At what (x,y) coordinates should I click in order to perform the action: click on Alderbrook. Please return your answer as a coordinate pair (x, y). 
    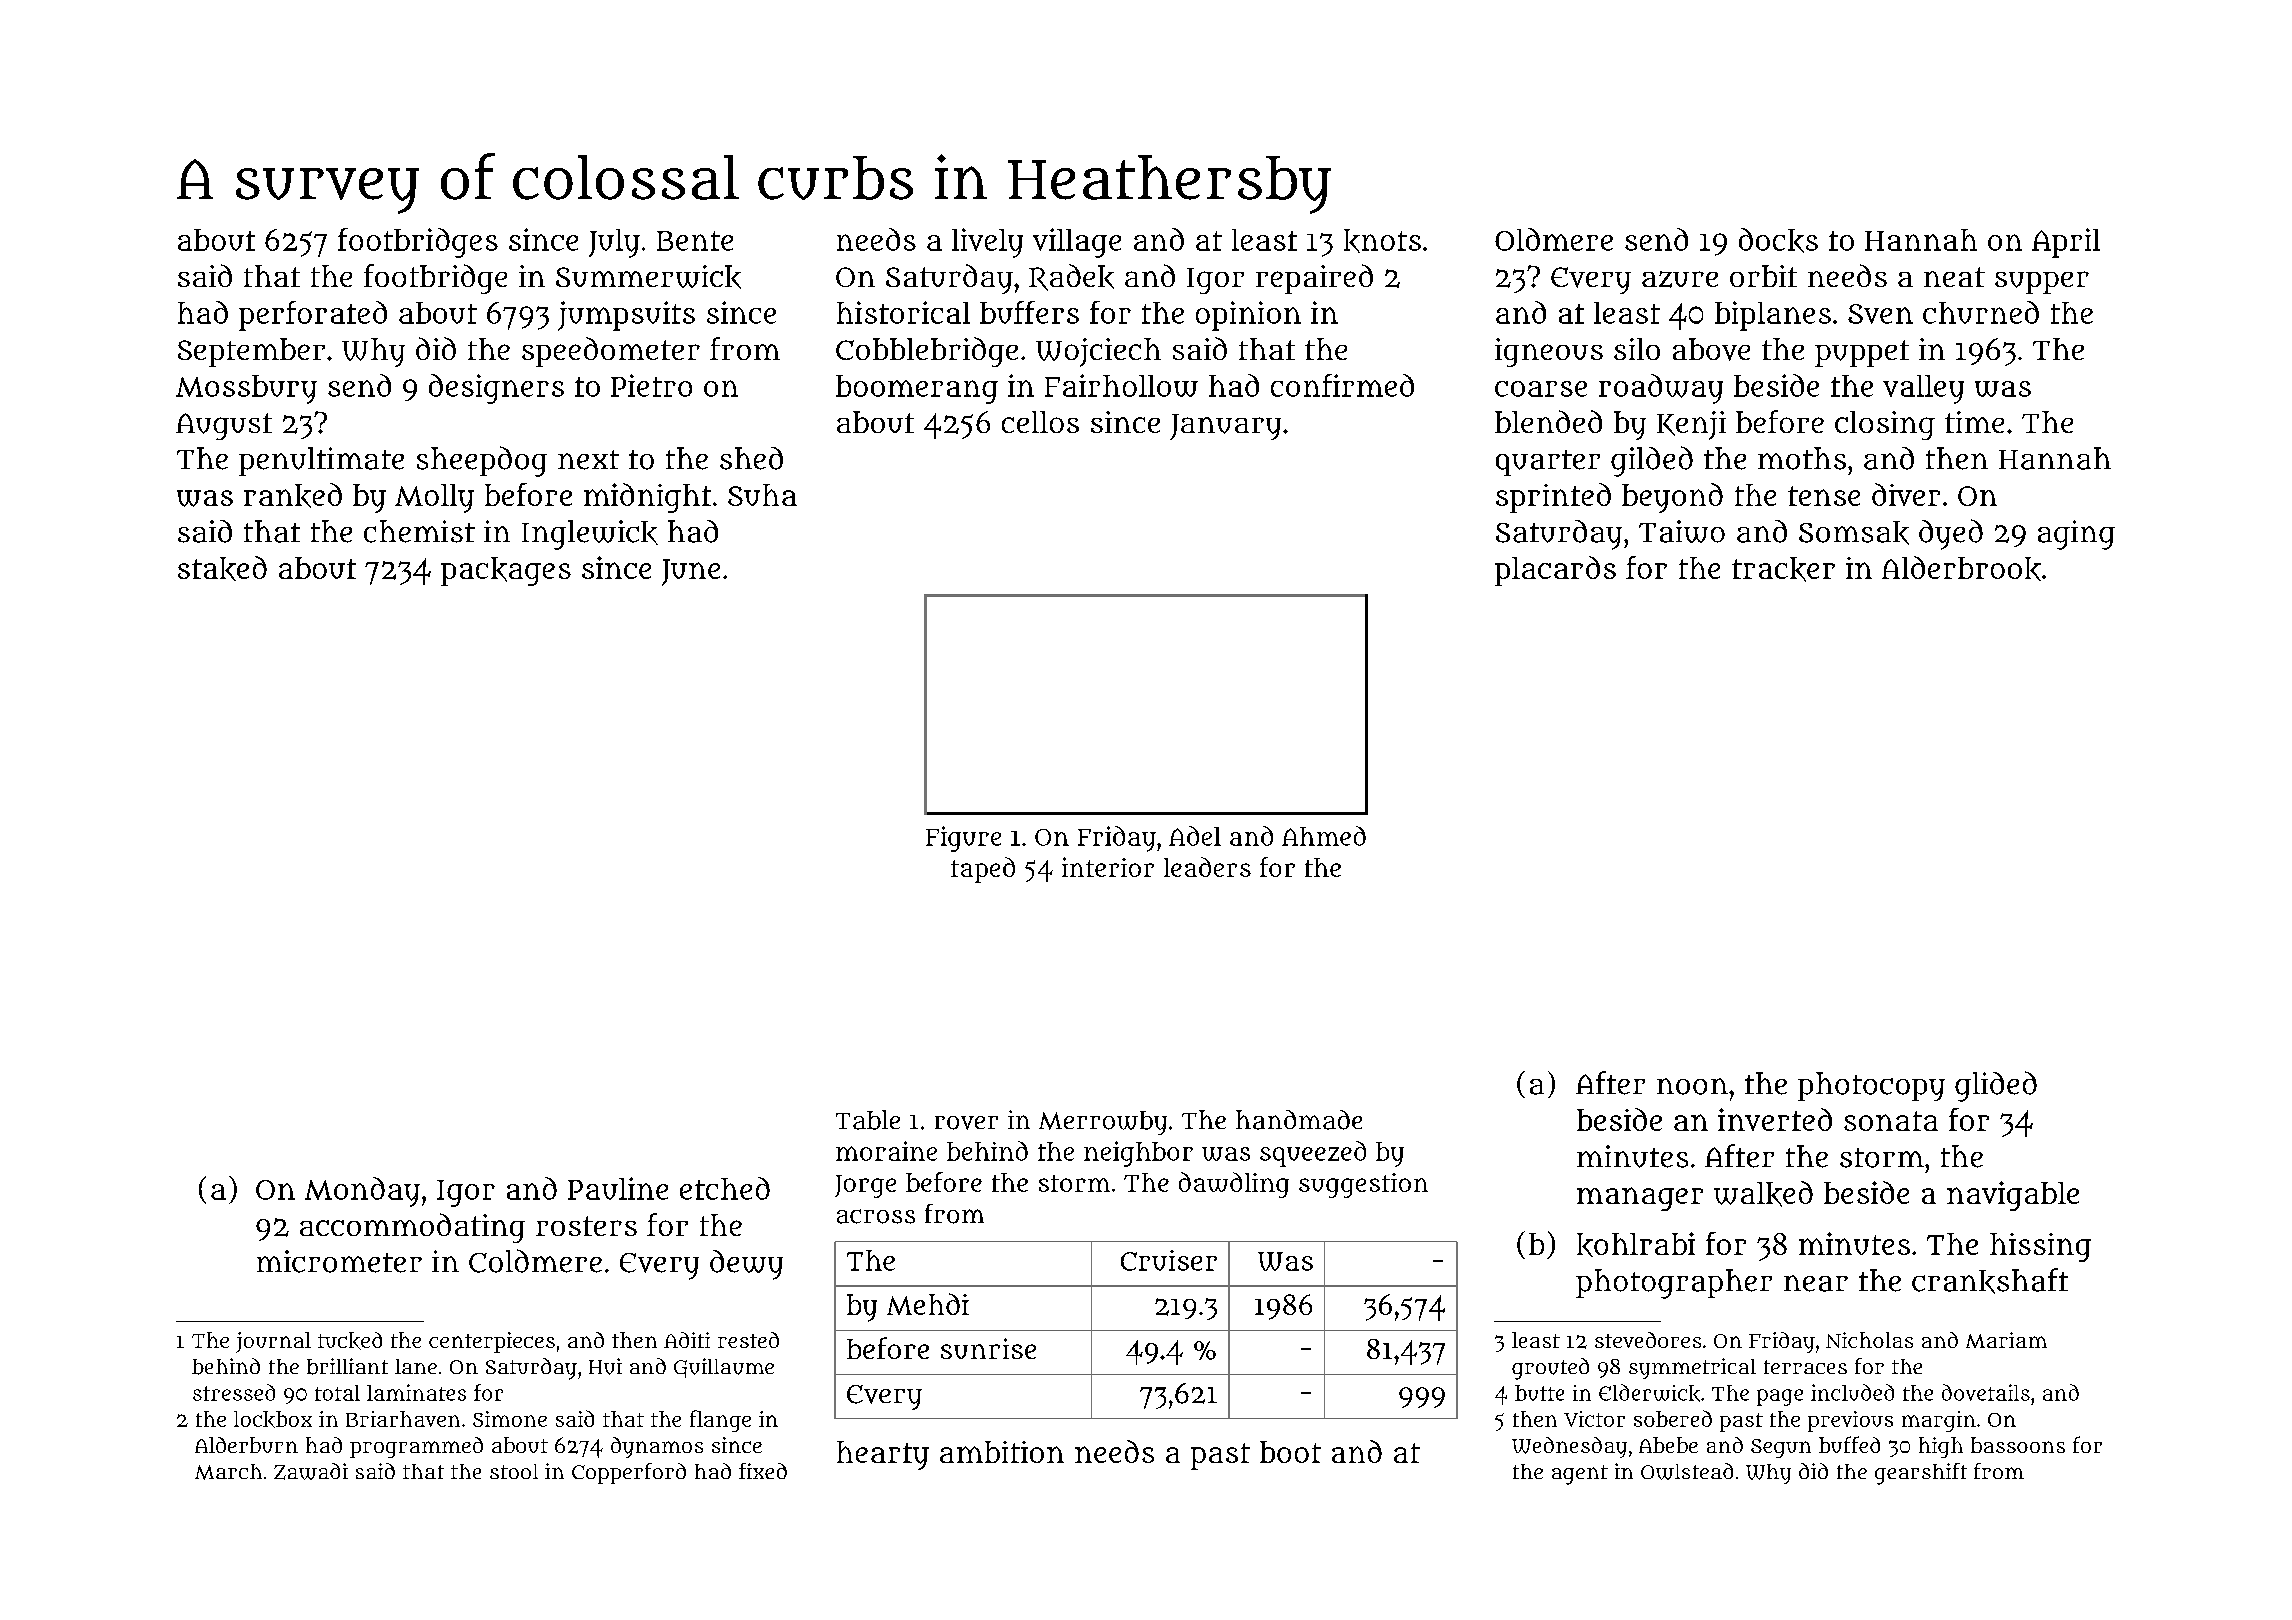
    Looking at the image, I should click on (1961, 568).
